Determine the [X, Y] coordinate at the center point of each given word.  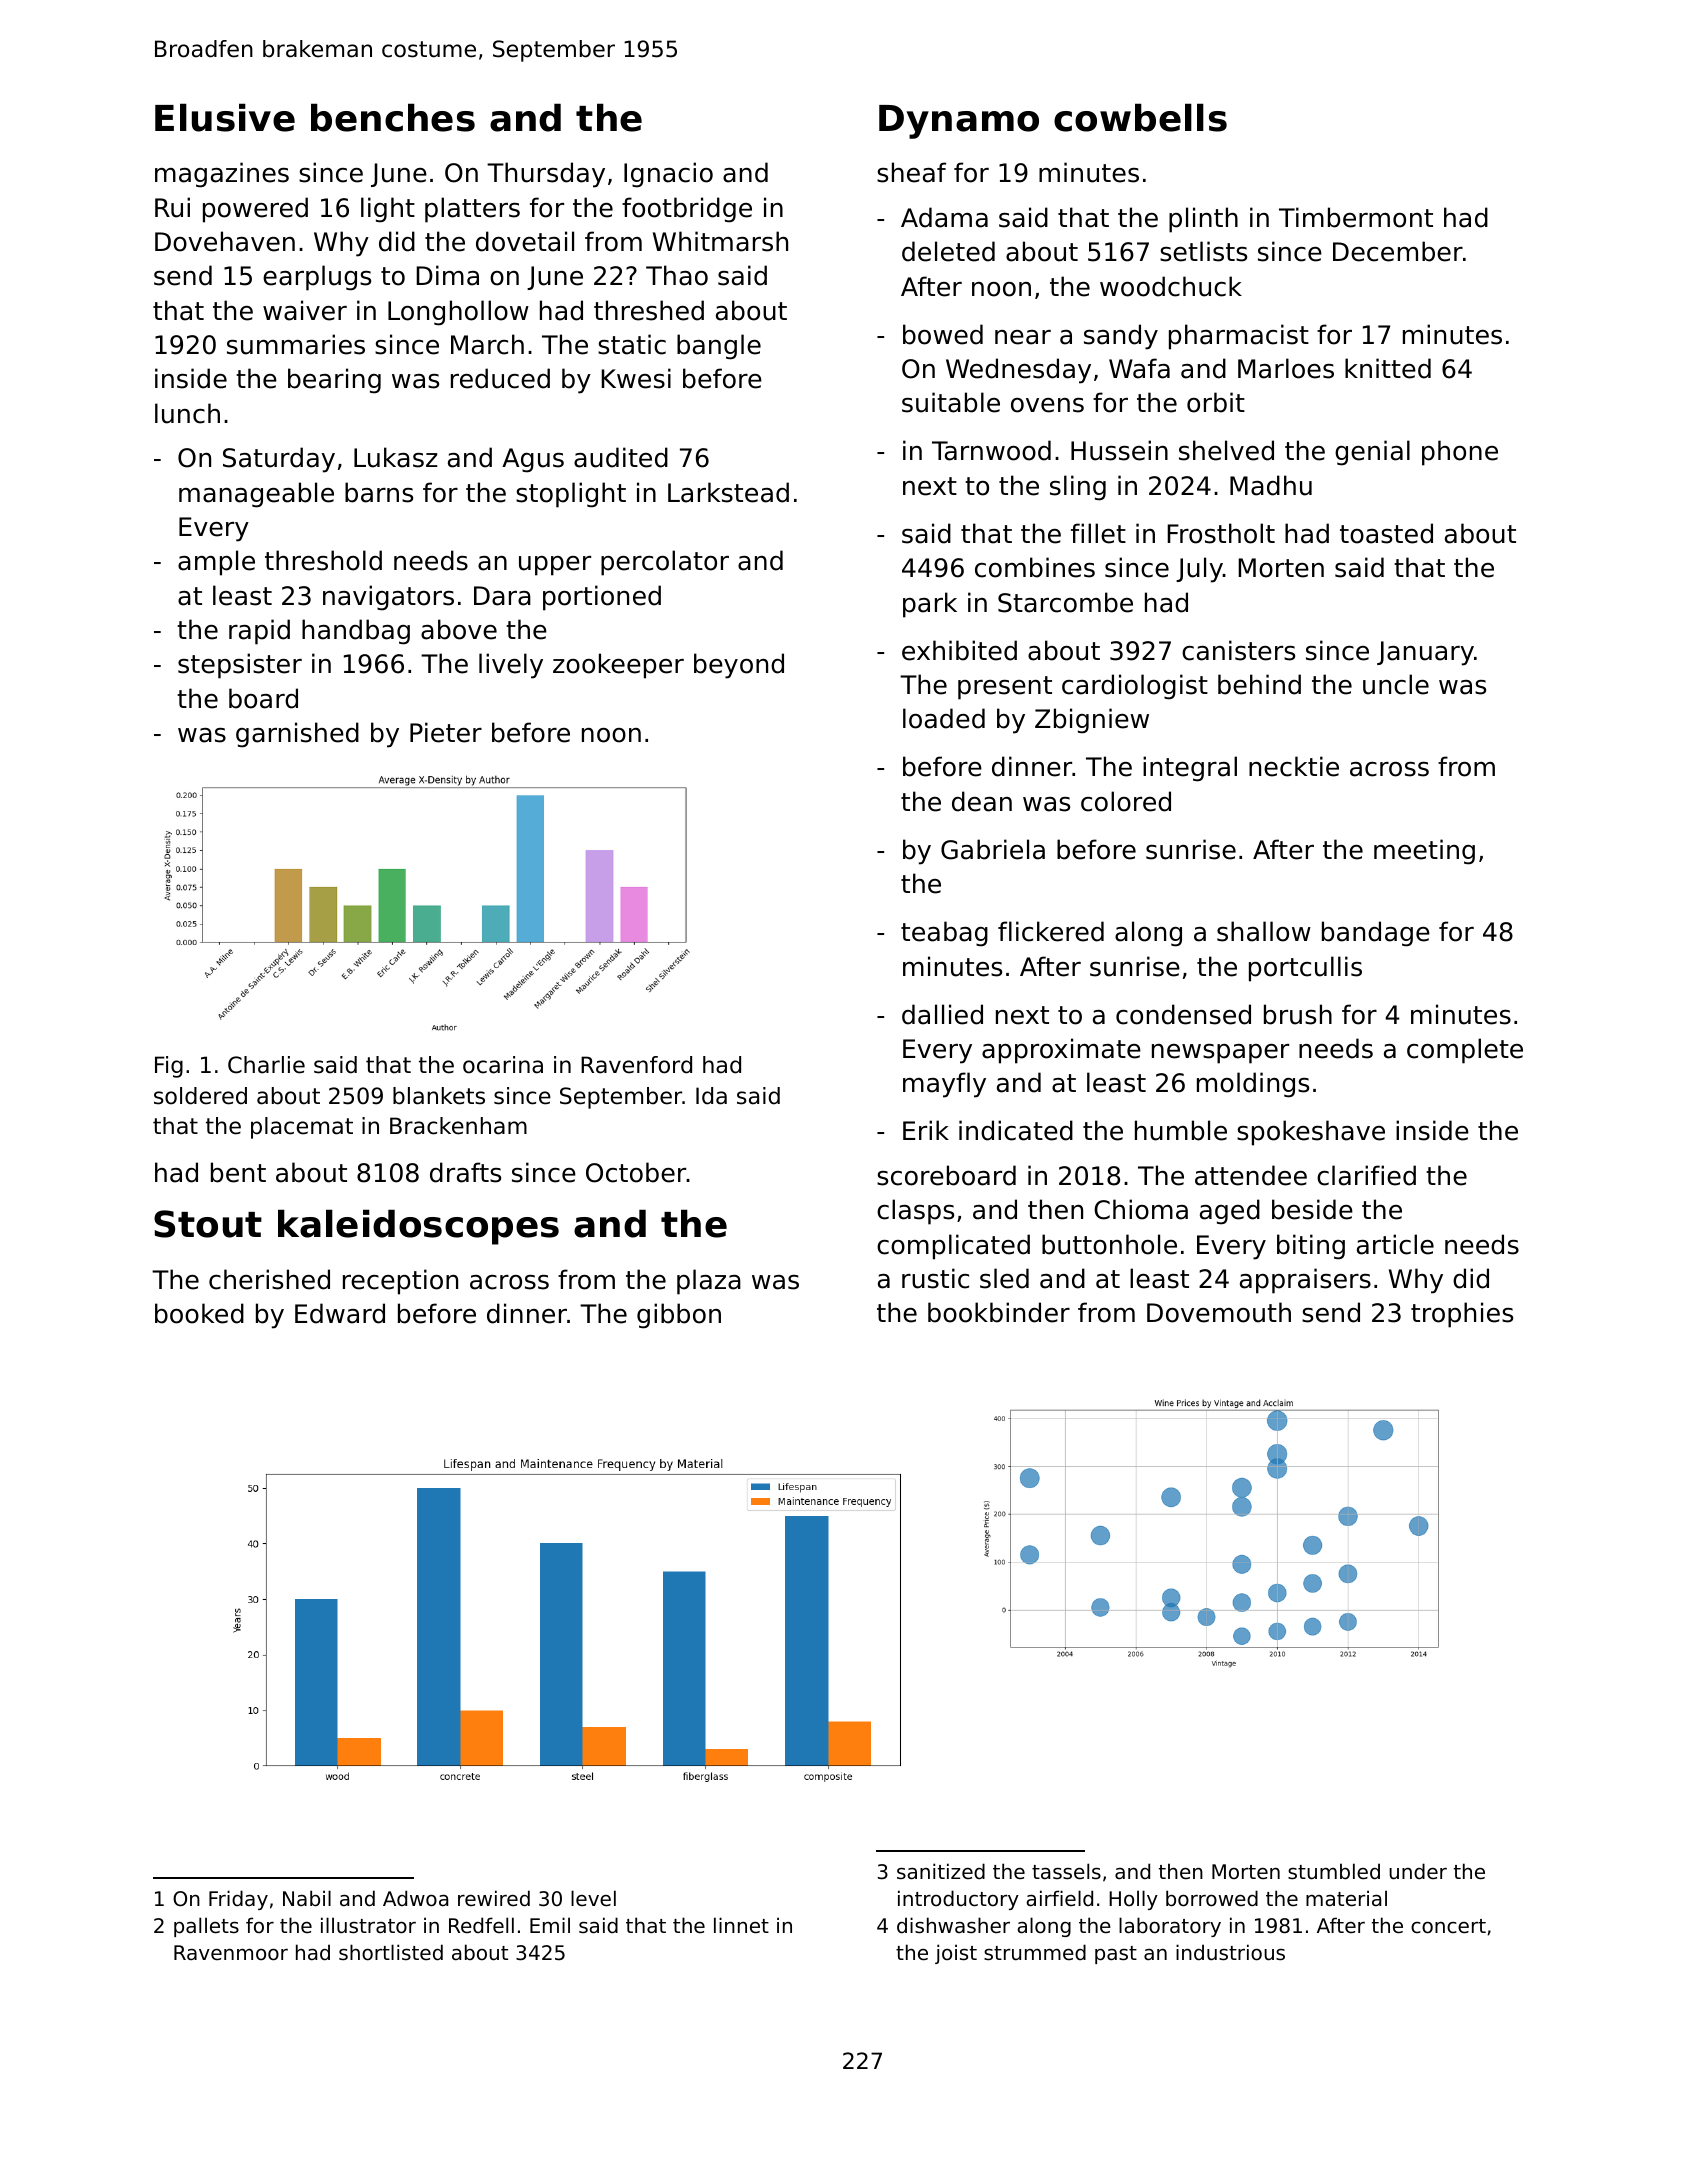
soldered [200, 1096]
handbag [356, 632]
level [593, 1898]
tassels [1066, 1871]
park [930, 605]
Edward [340, 1313]
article [1395, 1244]
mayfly [944, 1085]
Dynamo [959, 122]
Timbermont [1356, 217]
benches [393, 117]
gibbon [679, 1316]
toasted [1386, 533]
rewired [494, 1898]
